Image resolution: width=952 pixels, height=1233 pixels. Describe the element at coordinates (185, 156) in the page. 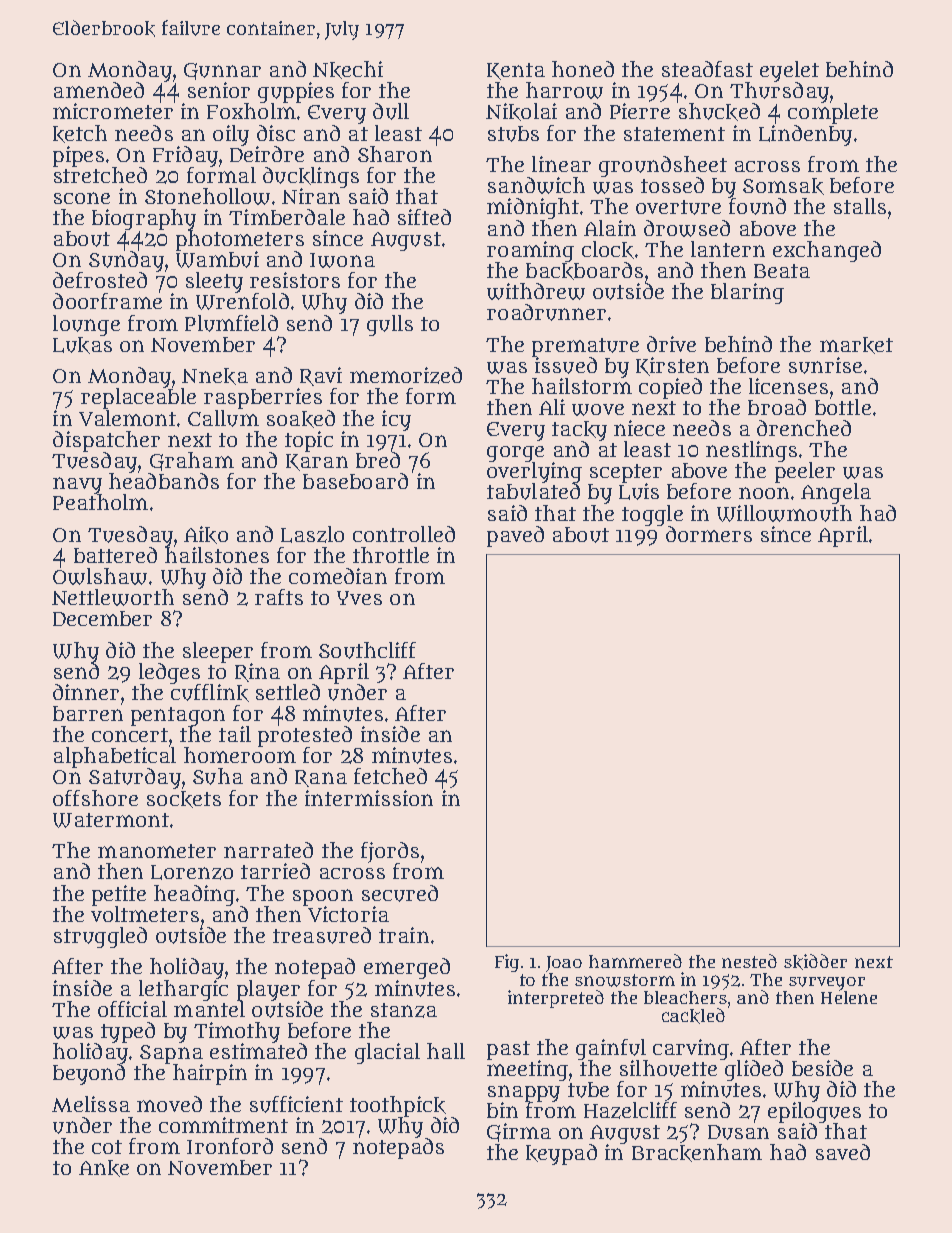

I see `Friday` at that location.
